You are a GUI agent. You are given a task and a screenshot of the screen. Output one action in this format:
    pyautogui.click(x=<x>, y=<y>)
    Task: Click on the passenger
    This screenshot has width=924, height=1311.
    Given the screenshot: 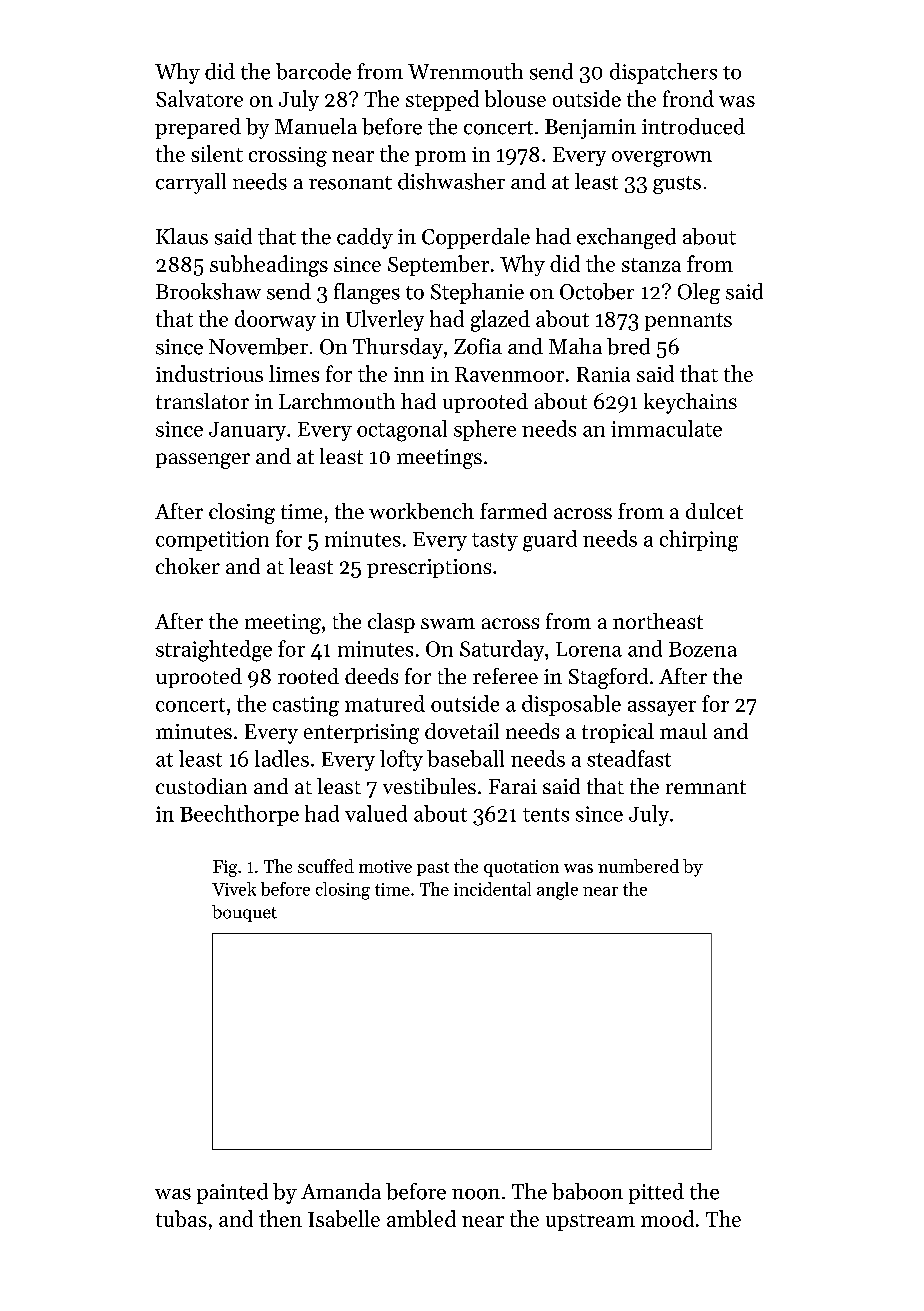 What is the action you would take?
    pyautogui.click(x=203, y=461)
